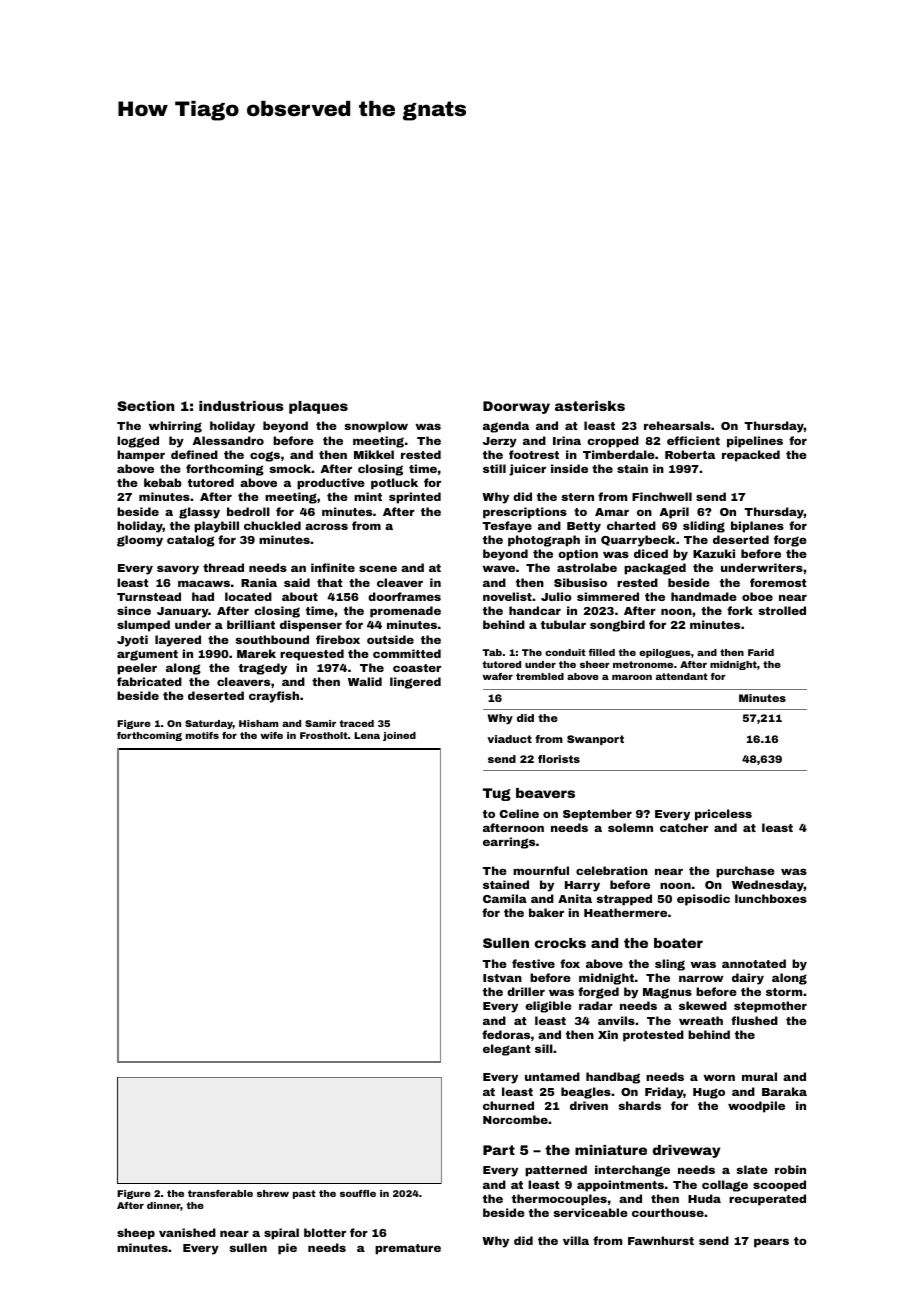 Image resolution: width=924 pixels, height=1308 pixels. Describe the element at coordinates (502, 978) in the page. I see `Istvan` at that location.
